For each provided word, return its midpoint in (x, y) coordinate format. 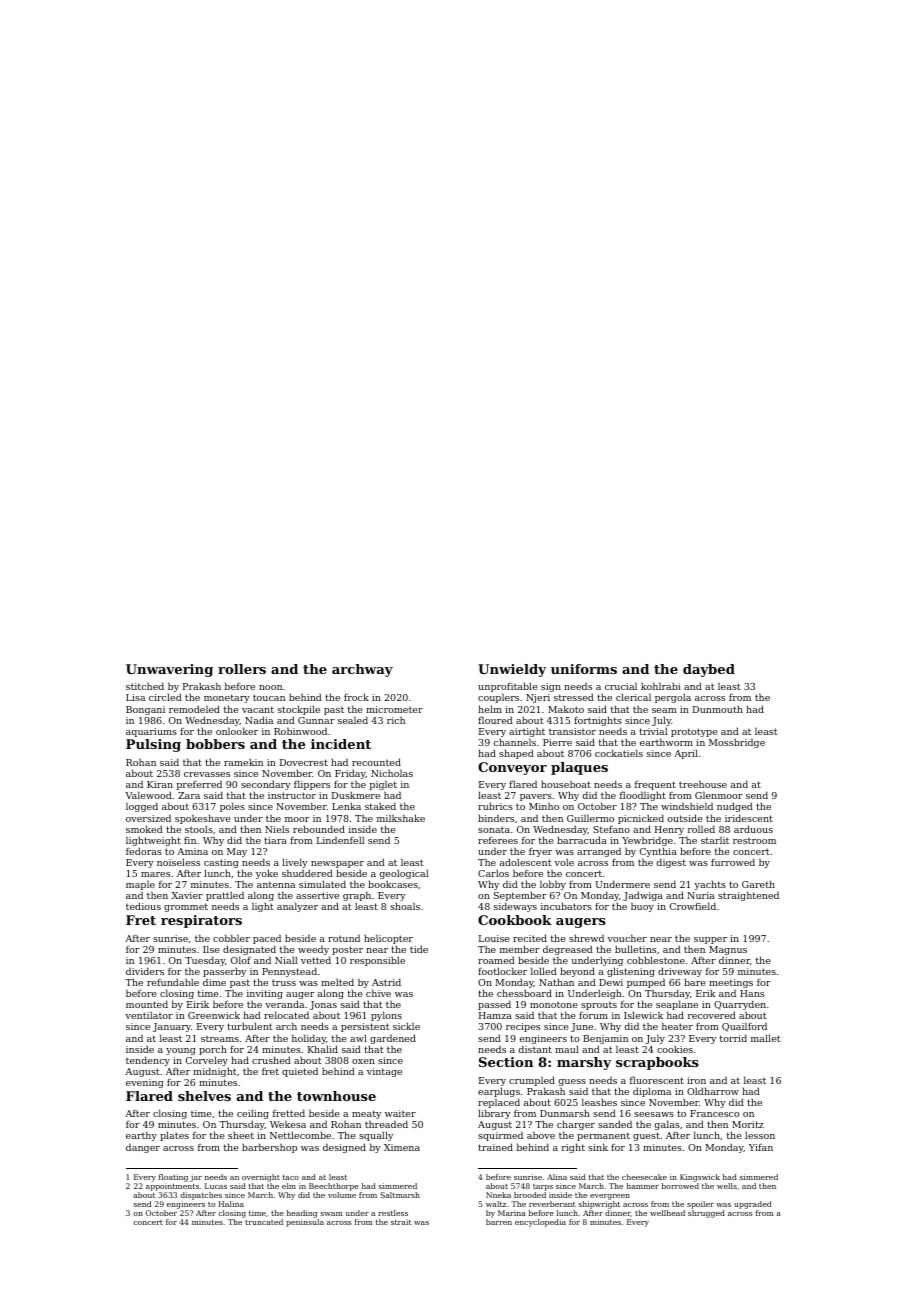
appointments (172, 1187)
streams (220, 1039)
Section (506, 1062)
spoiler (700, 1205)
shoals (405, 906)
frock (356, 697)
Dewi (611, 982)
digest (671, 863)
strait (401, 1222)
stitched (145, 686)
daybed (709, 670)
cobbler (231, 938)
